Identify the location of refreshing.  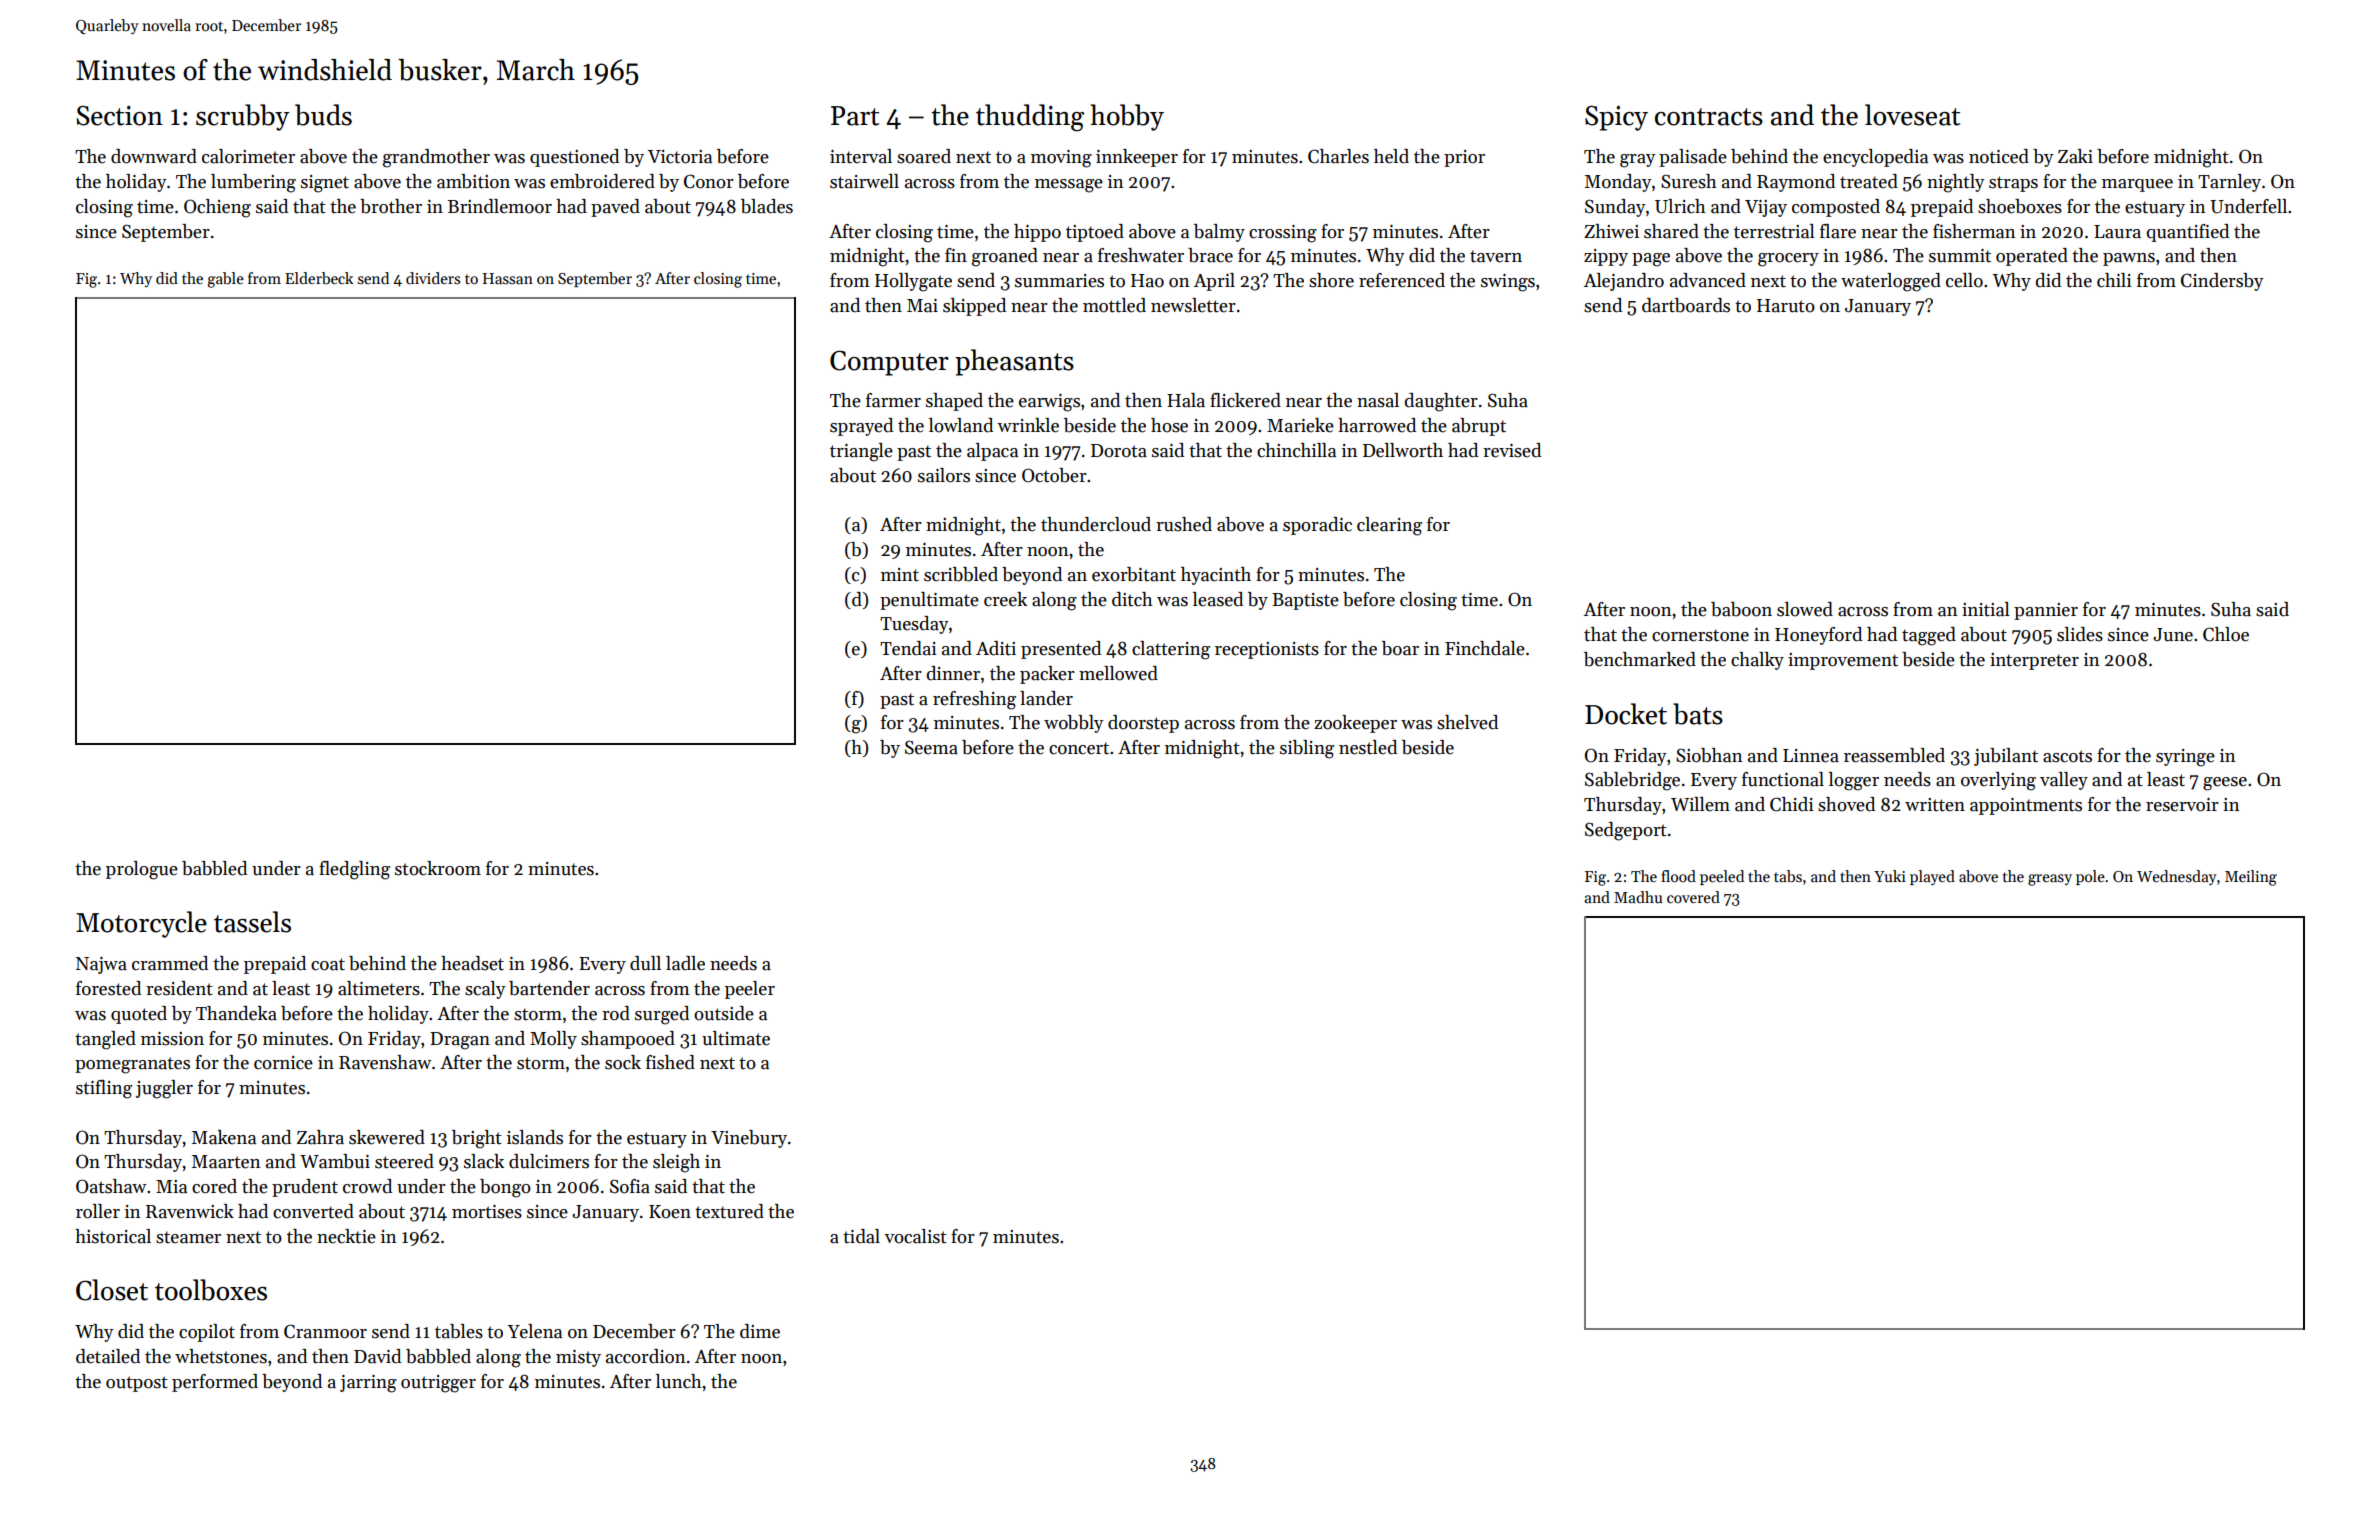
(974, 700).
